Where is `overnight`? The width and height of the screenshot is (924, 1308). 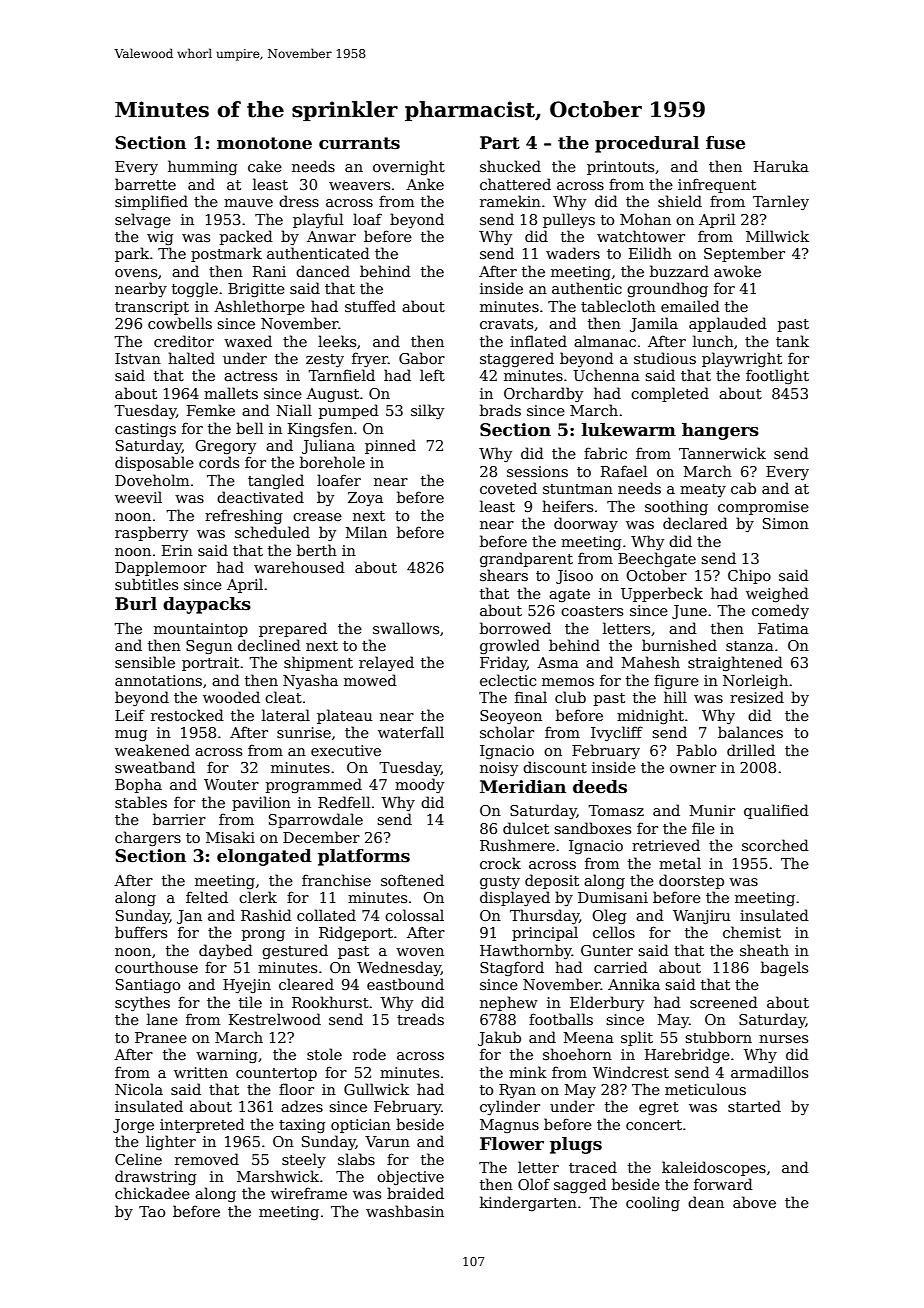
overnight is located at coordinates (409, 167).
